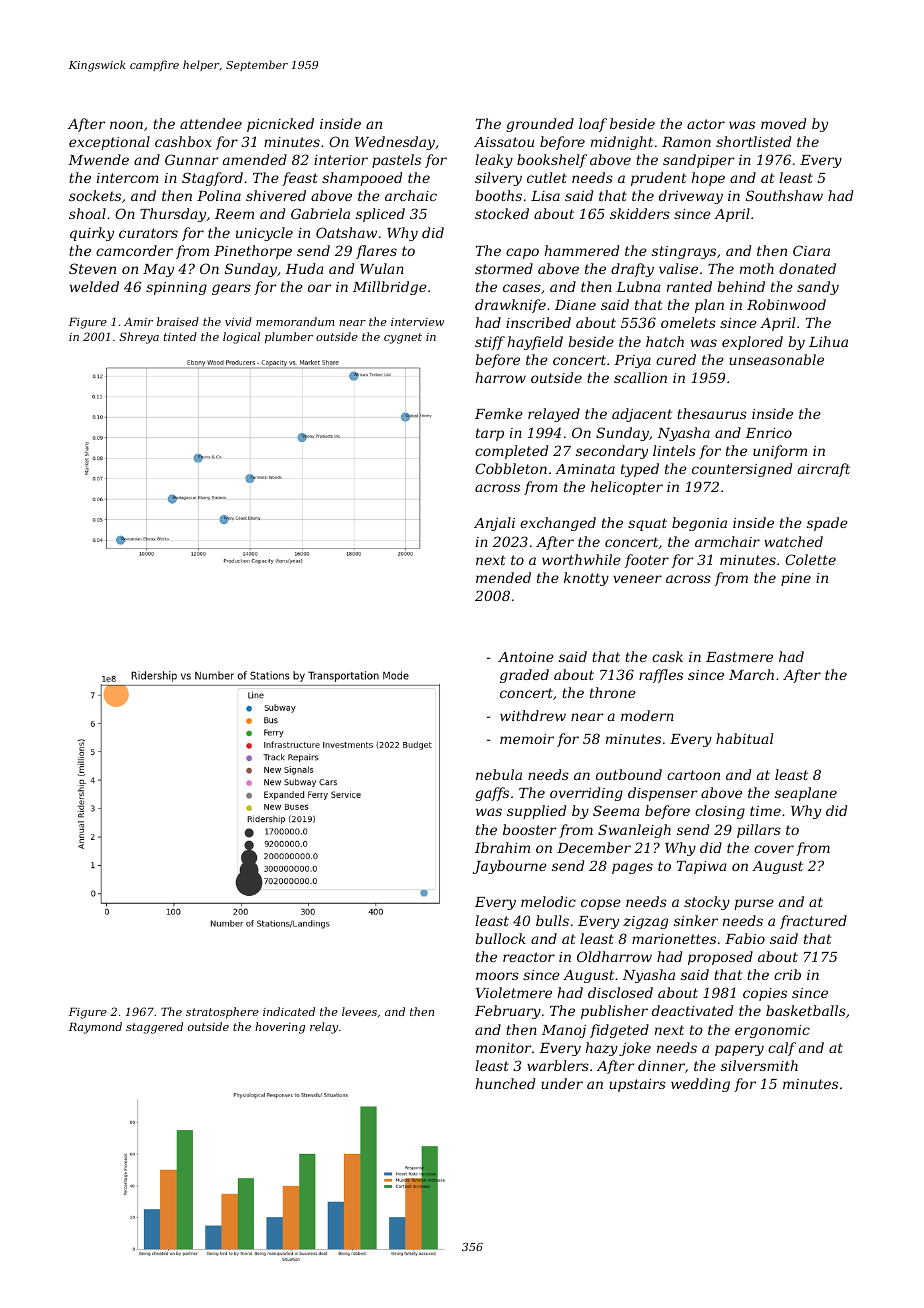 This image has width=924, height=1308. Describe the element at coordinates (139, 338) in the image. I see `Shreya` at that location.
